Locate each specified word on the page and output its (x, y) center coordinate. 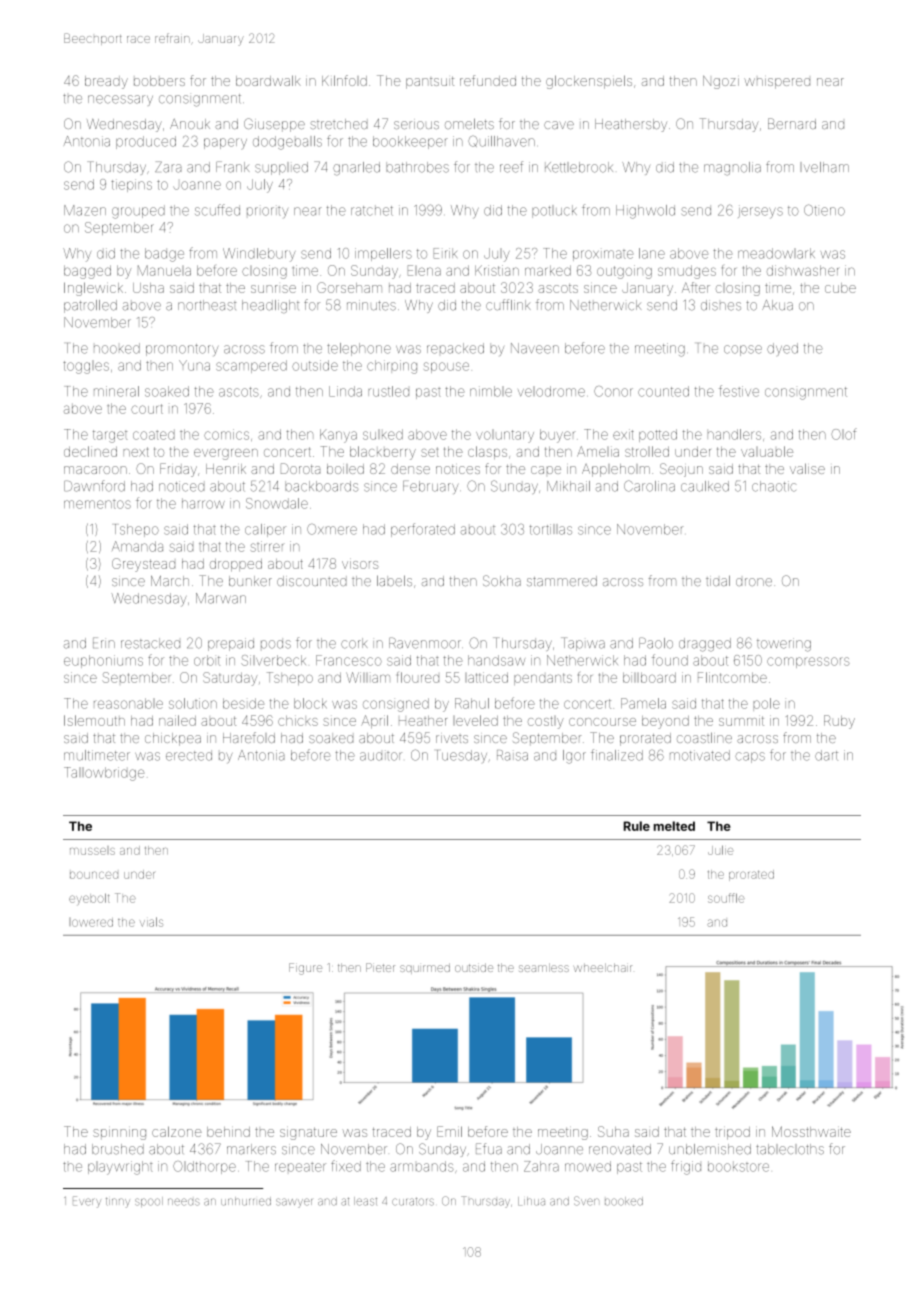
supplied (281, 168)
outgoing (624, 272)
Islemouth (94, 720)
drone (754, 582)
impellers (383, 254)
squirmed (425, 968)
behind (228, 1132)
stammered (562, 581)
